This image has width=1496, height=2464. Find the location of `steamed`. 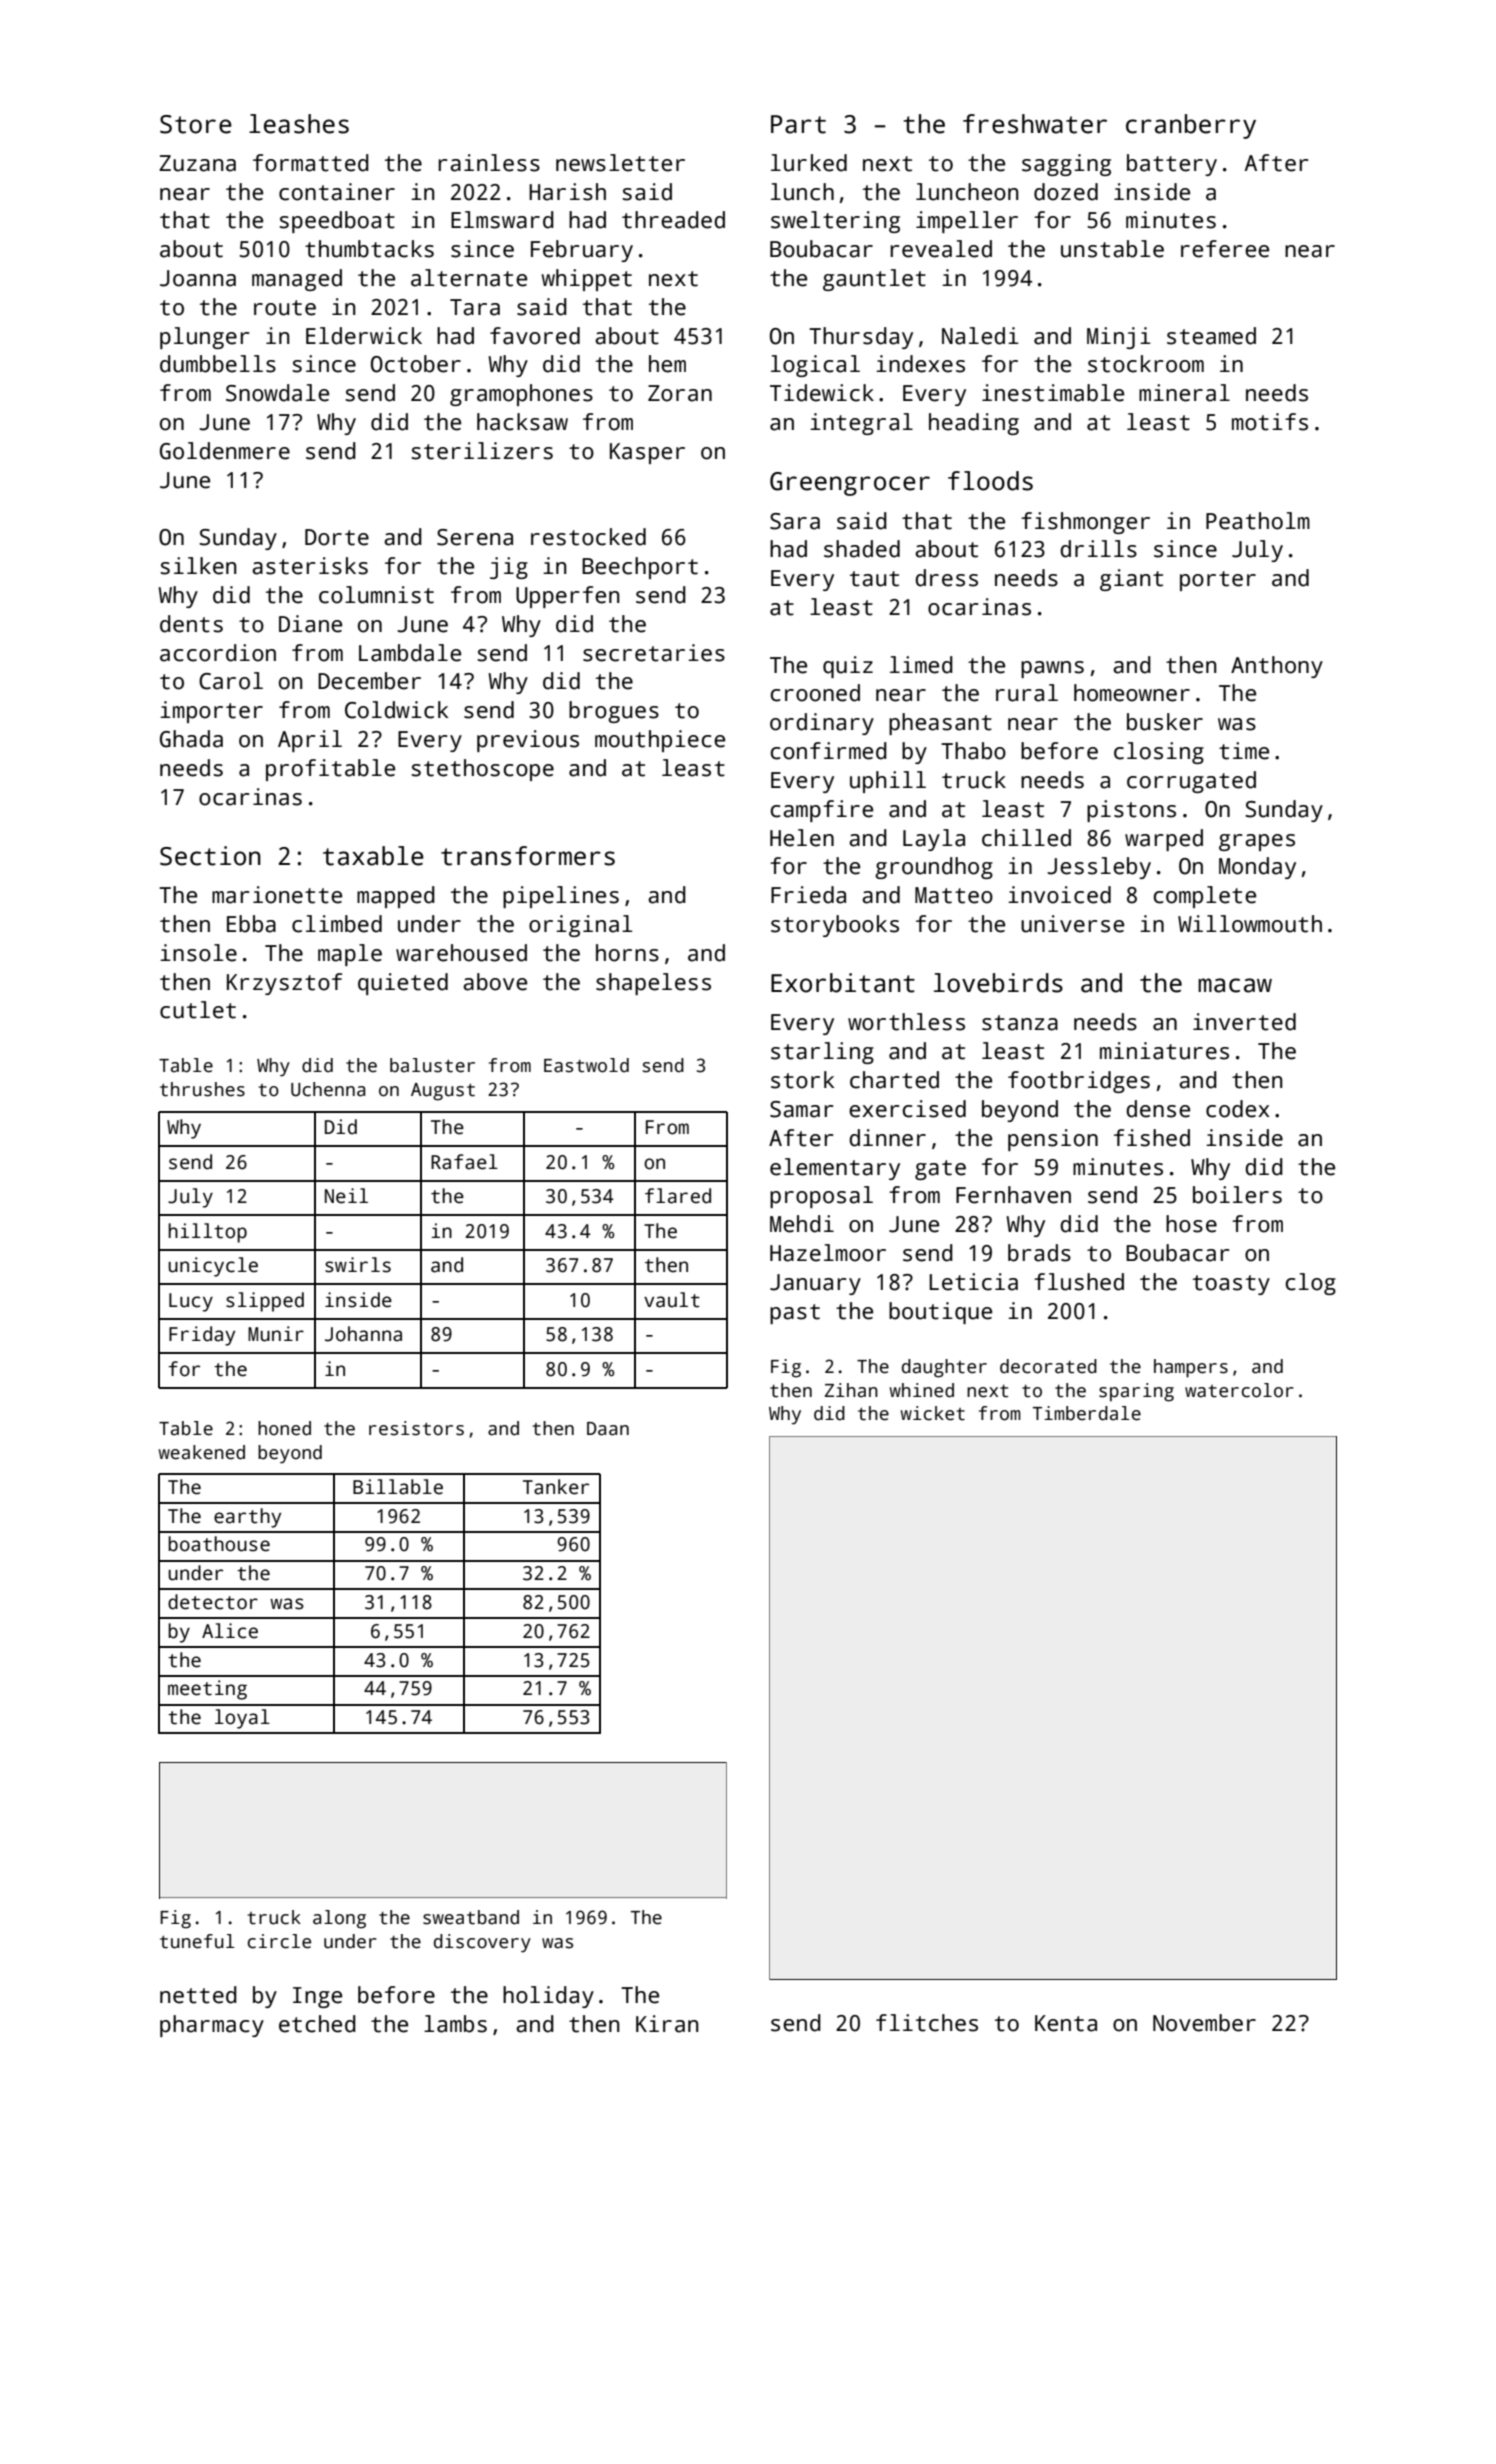

steamed is located at coordinates (1211, 336).
